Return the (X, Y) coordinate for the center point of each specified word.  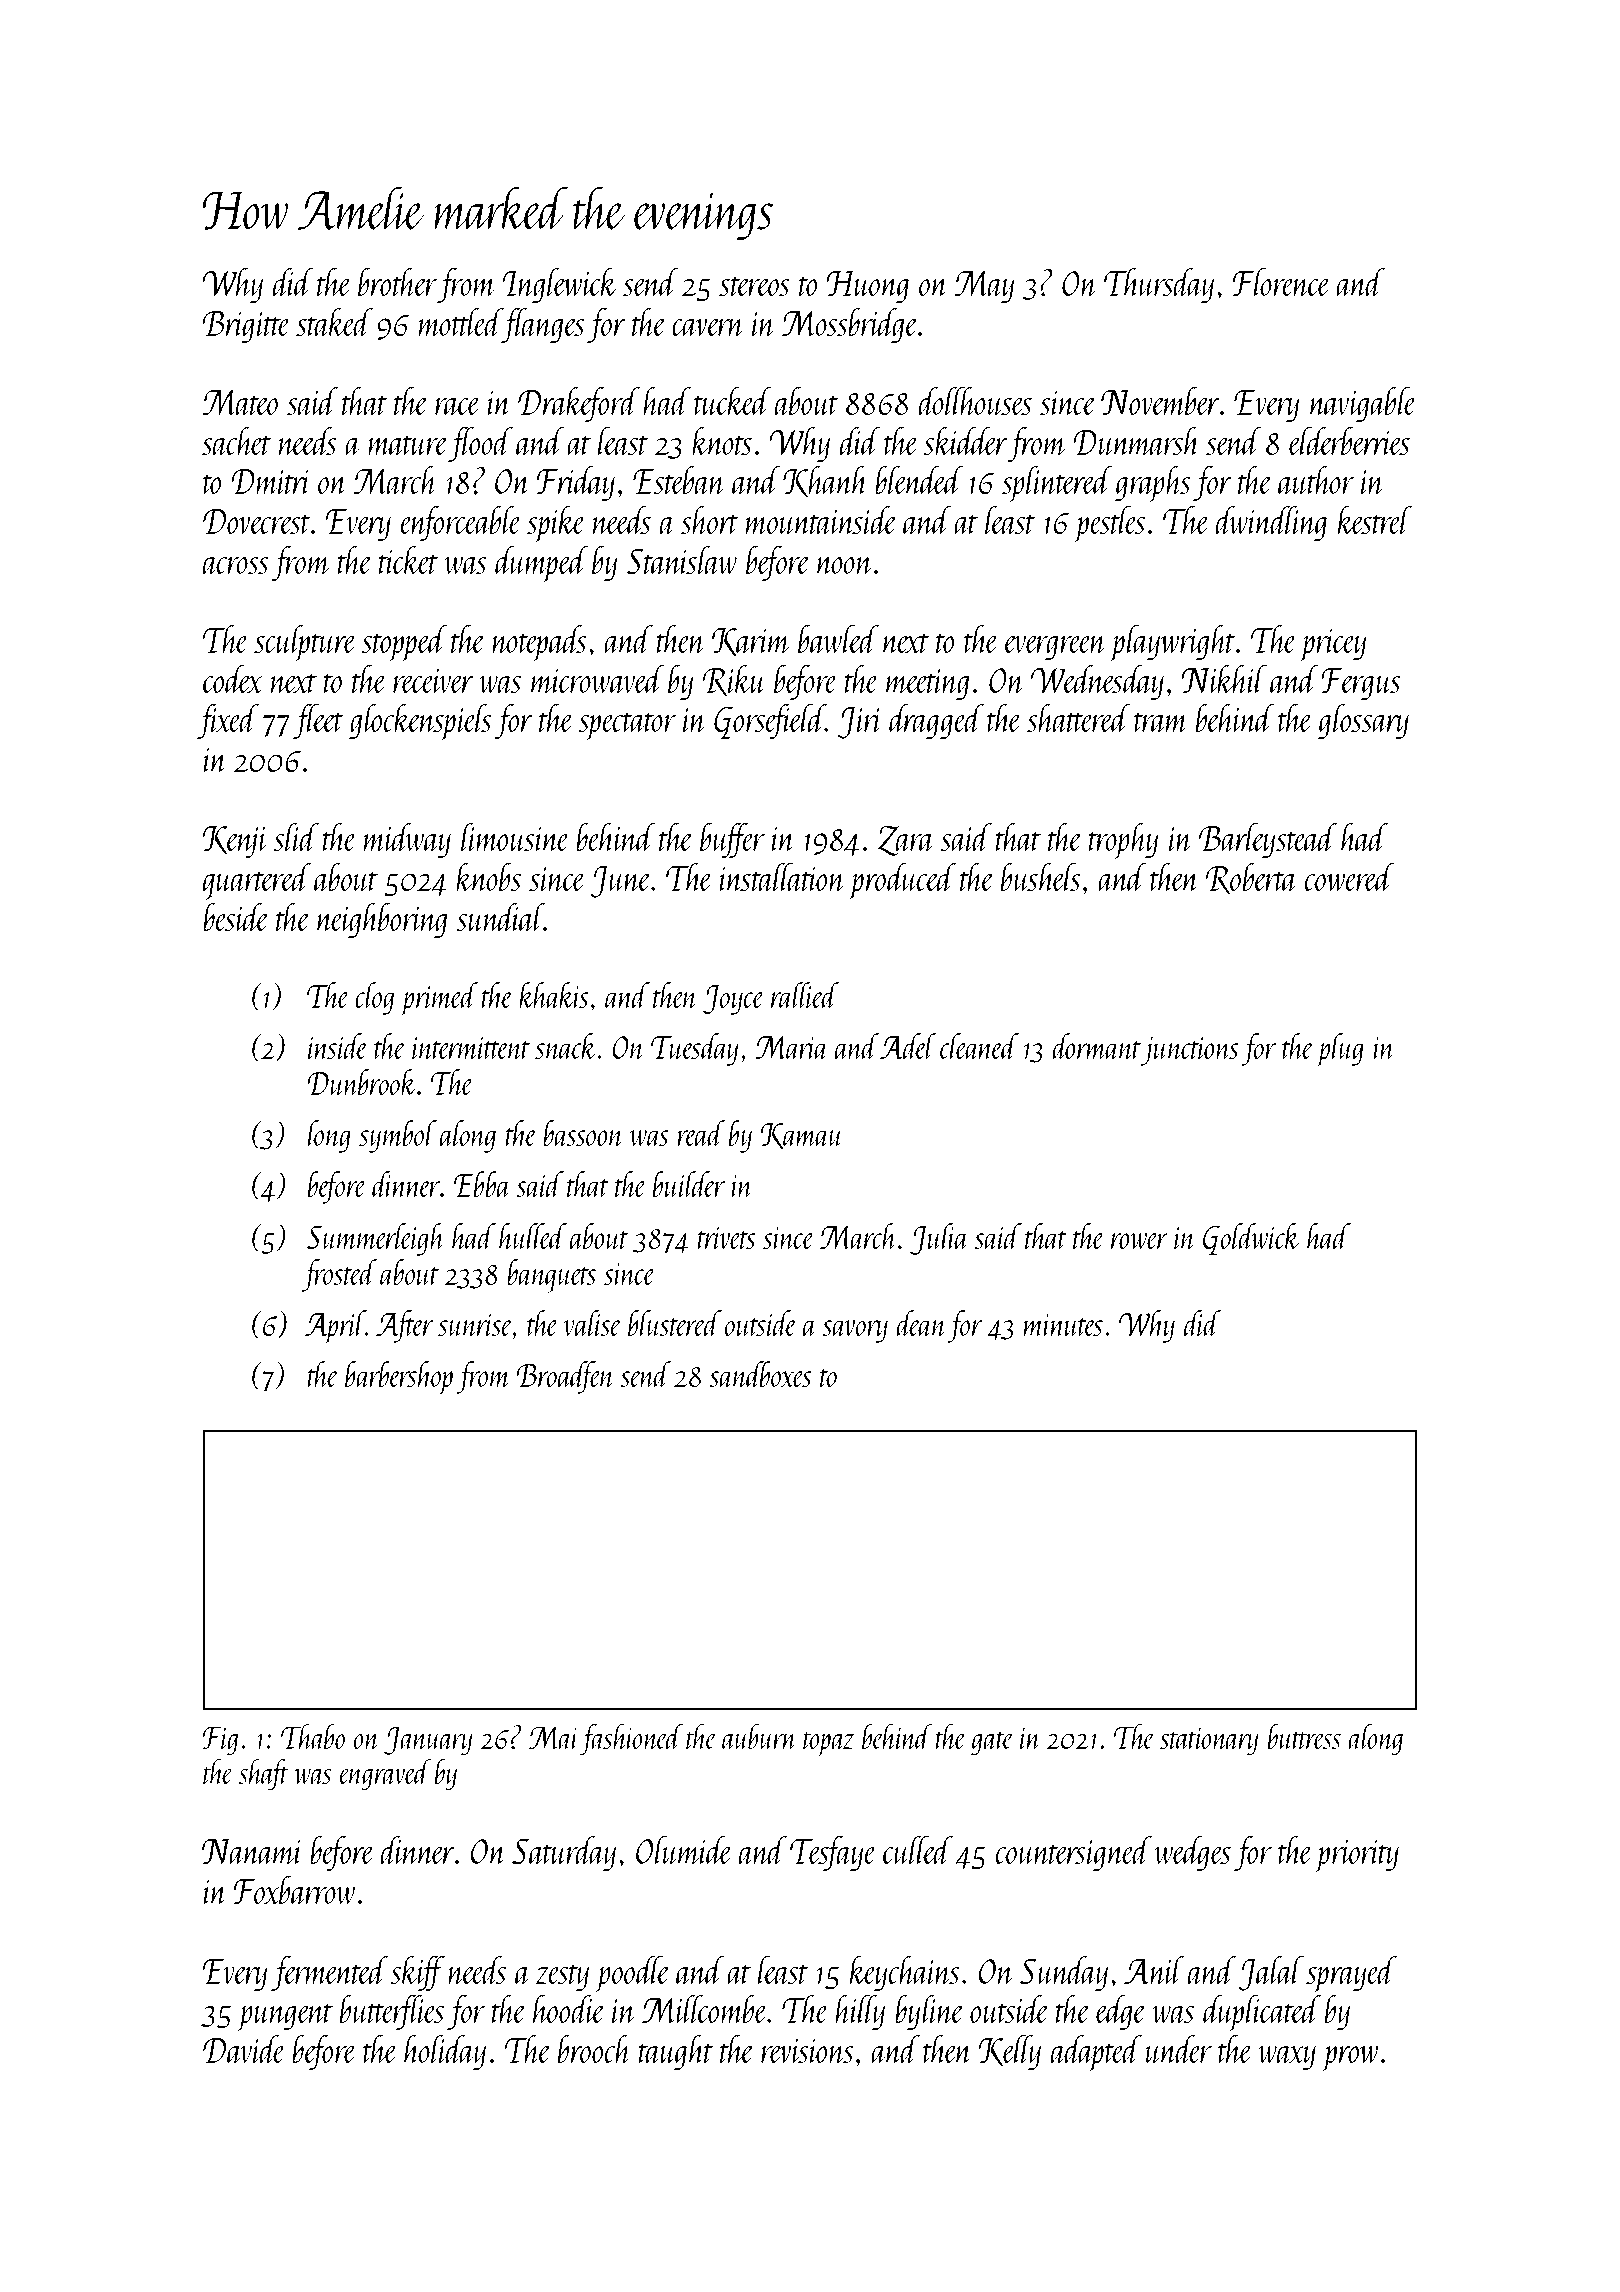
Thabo (313, 1736)
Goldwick (1252, 1239)
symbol (398, 1136)
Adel (908, 1046)
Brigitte (246, 327)
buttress (1304, 1736)
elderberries (1349, 441)
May (984, 287)
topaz (828, 1744)
